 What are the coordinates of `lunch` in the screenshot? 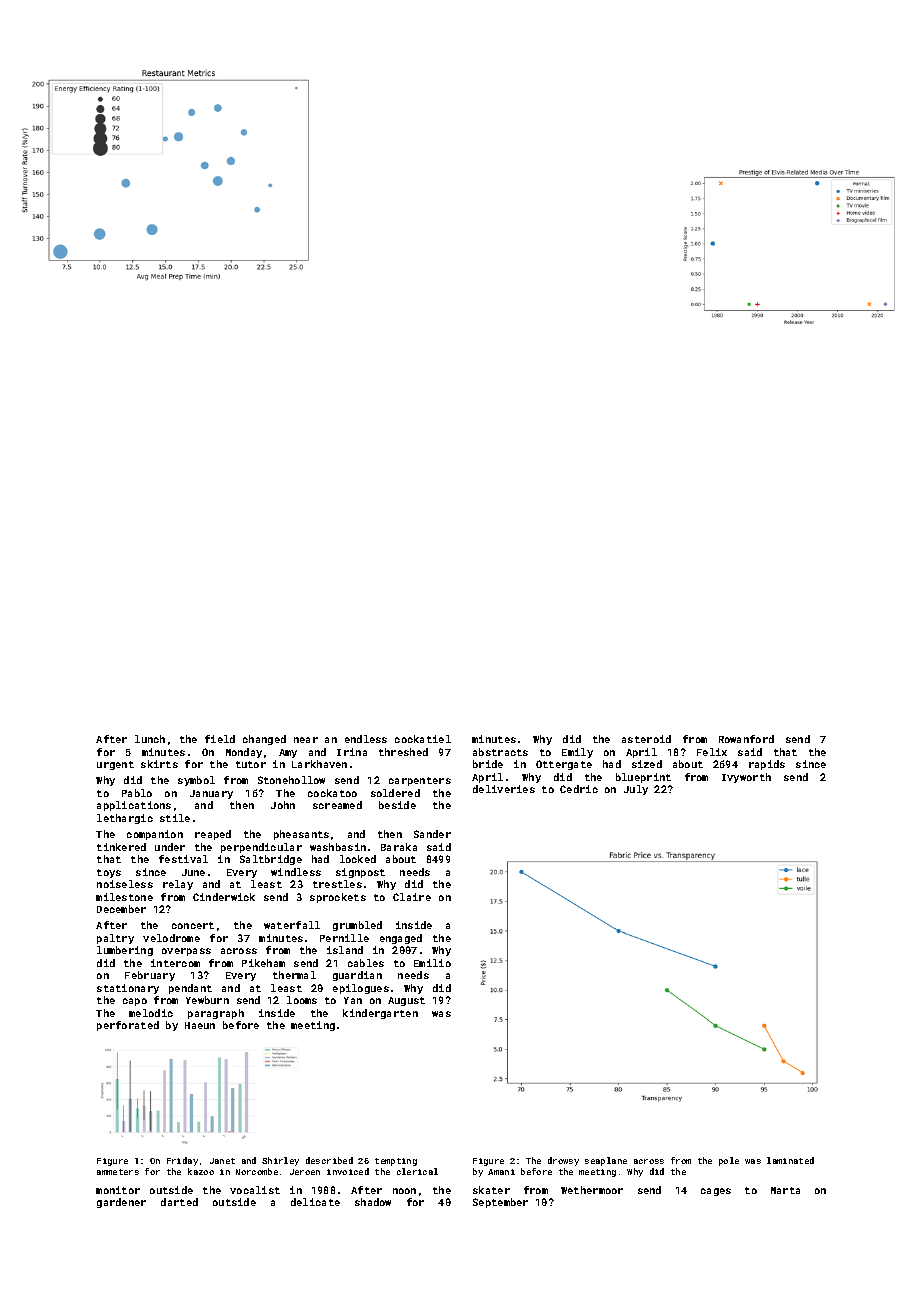 It's located at (150, 739).
